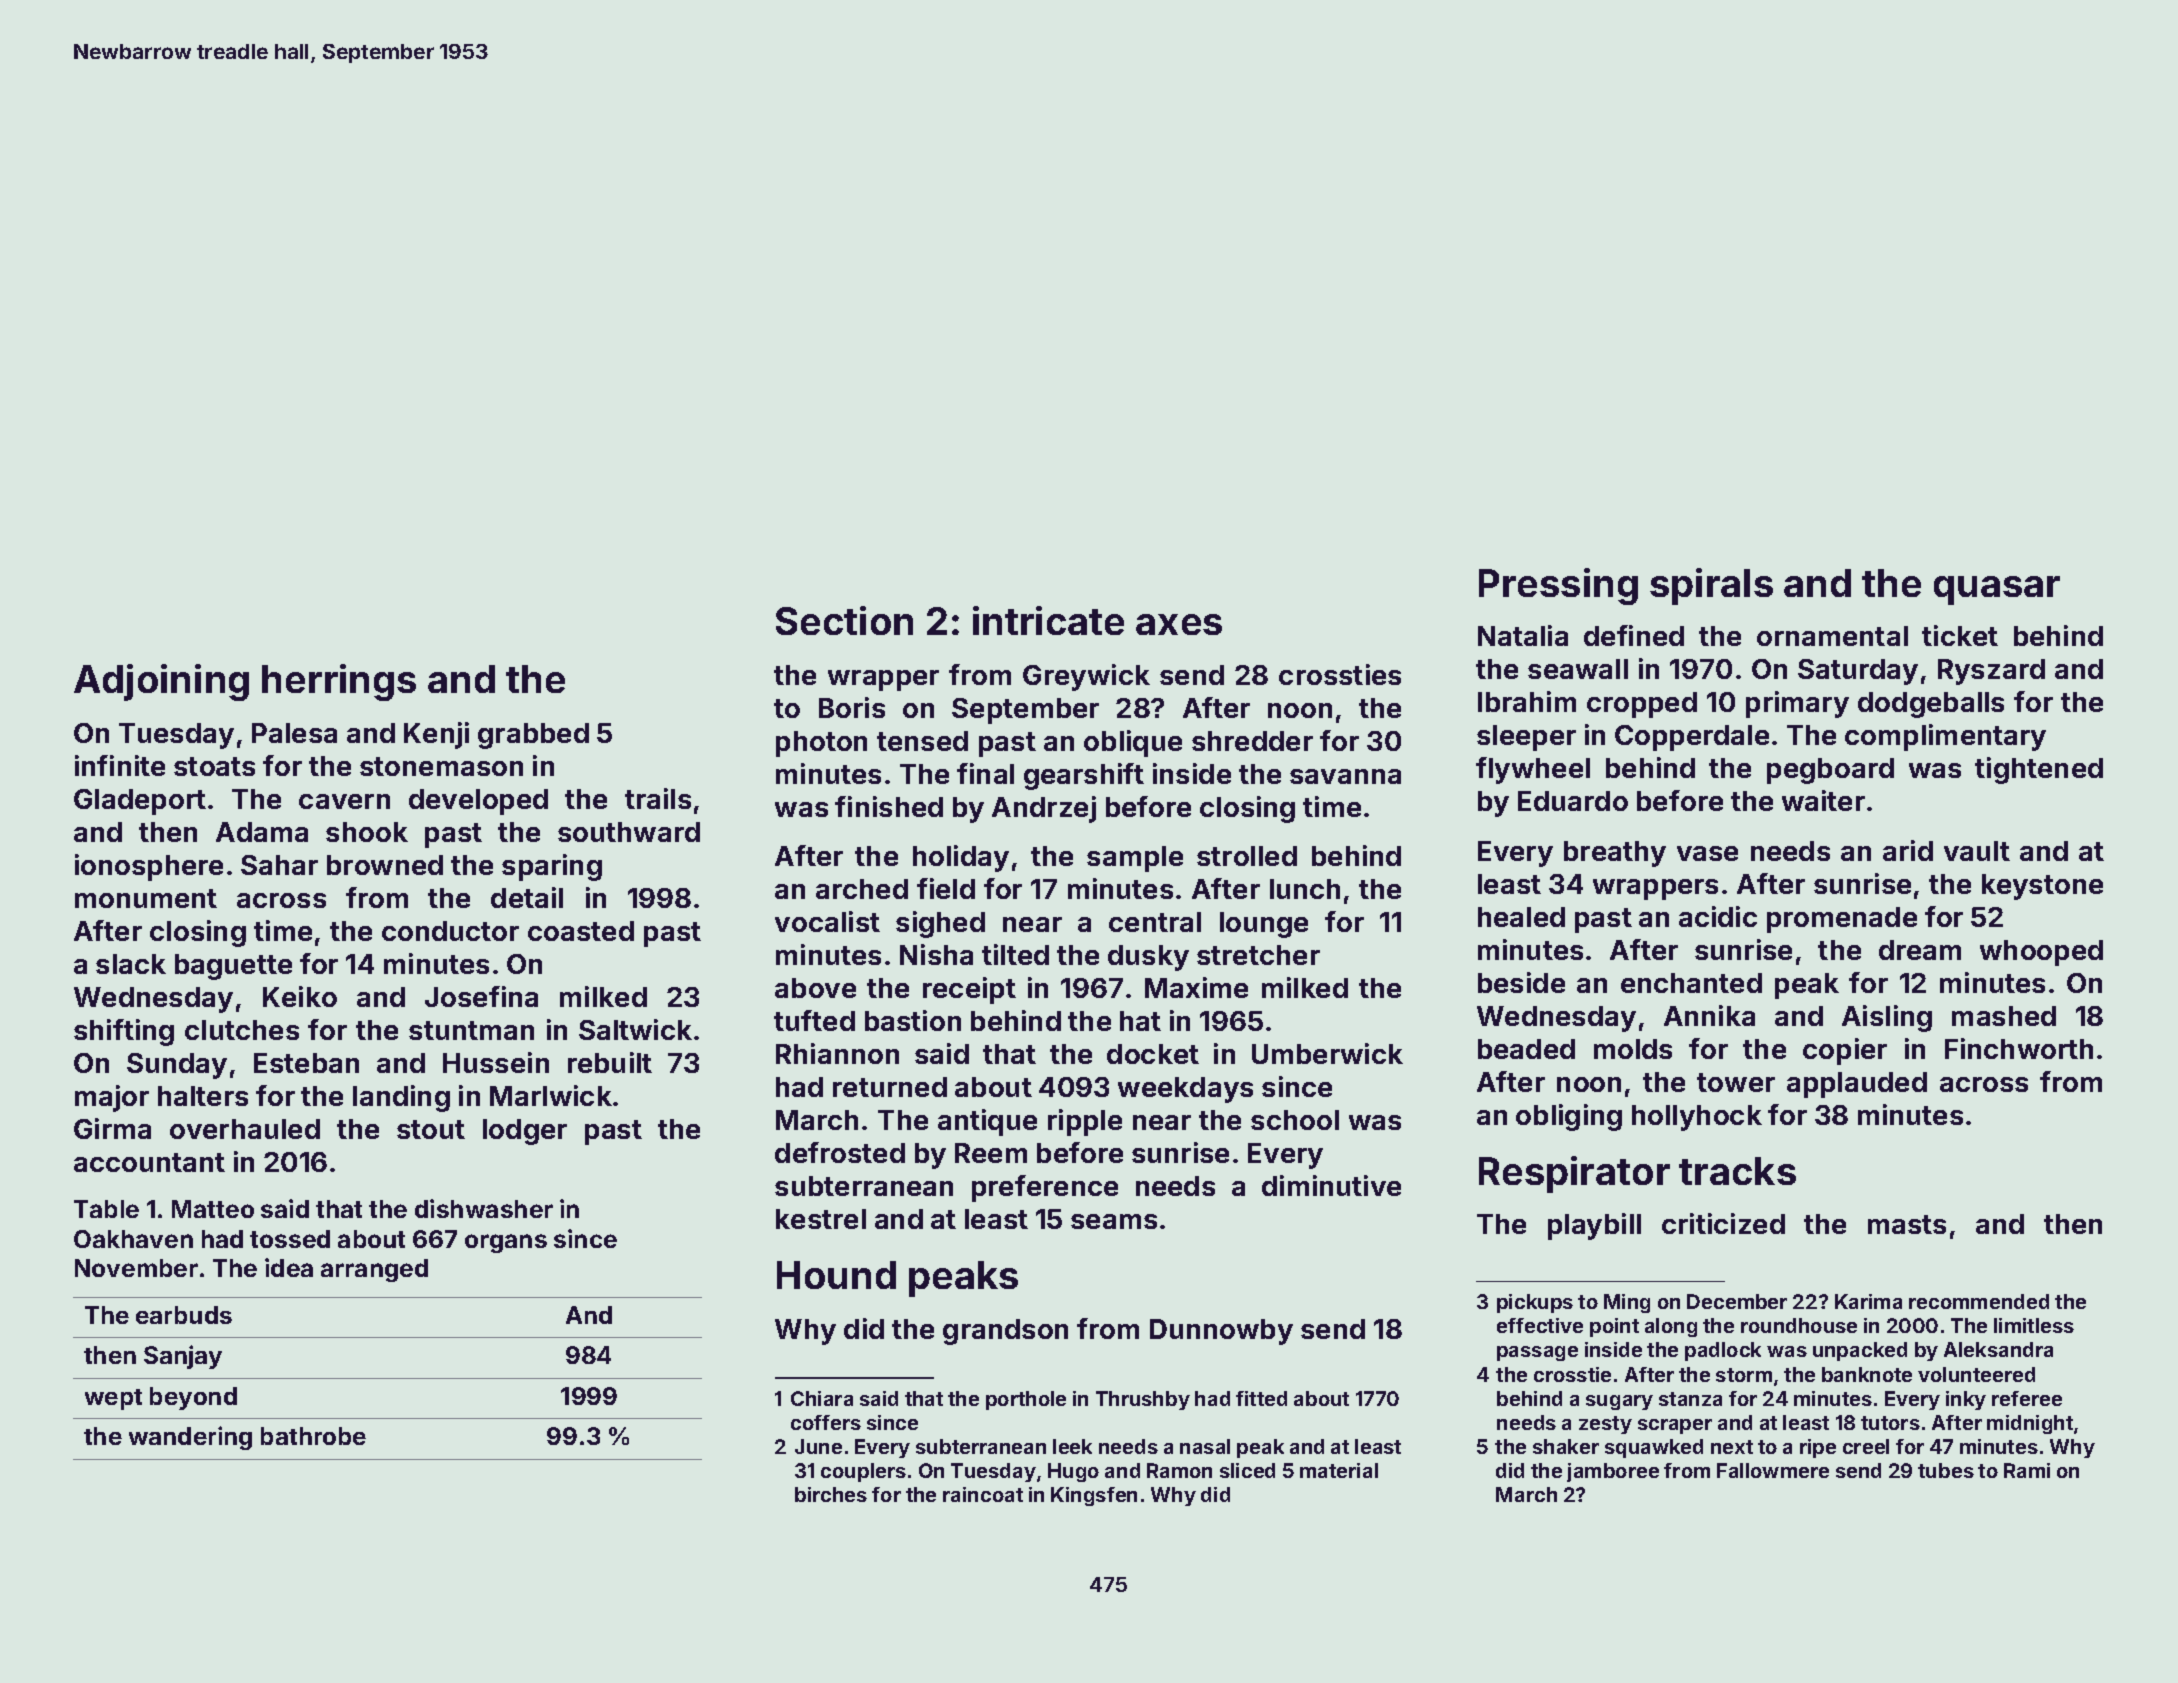  What do you see at coordinates (112, 1098) in the screenshot?
I see `major` at bounding box center [112, 1098].
